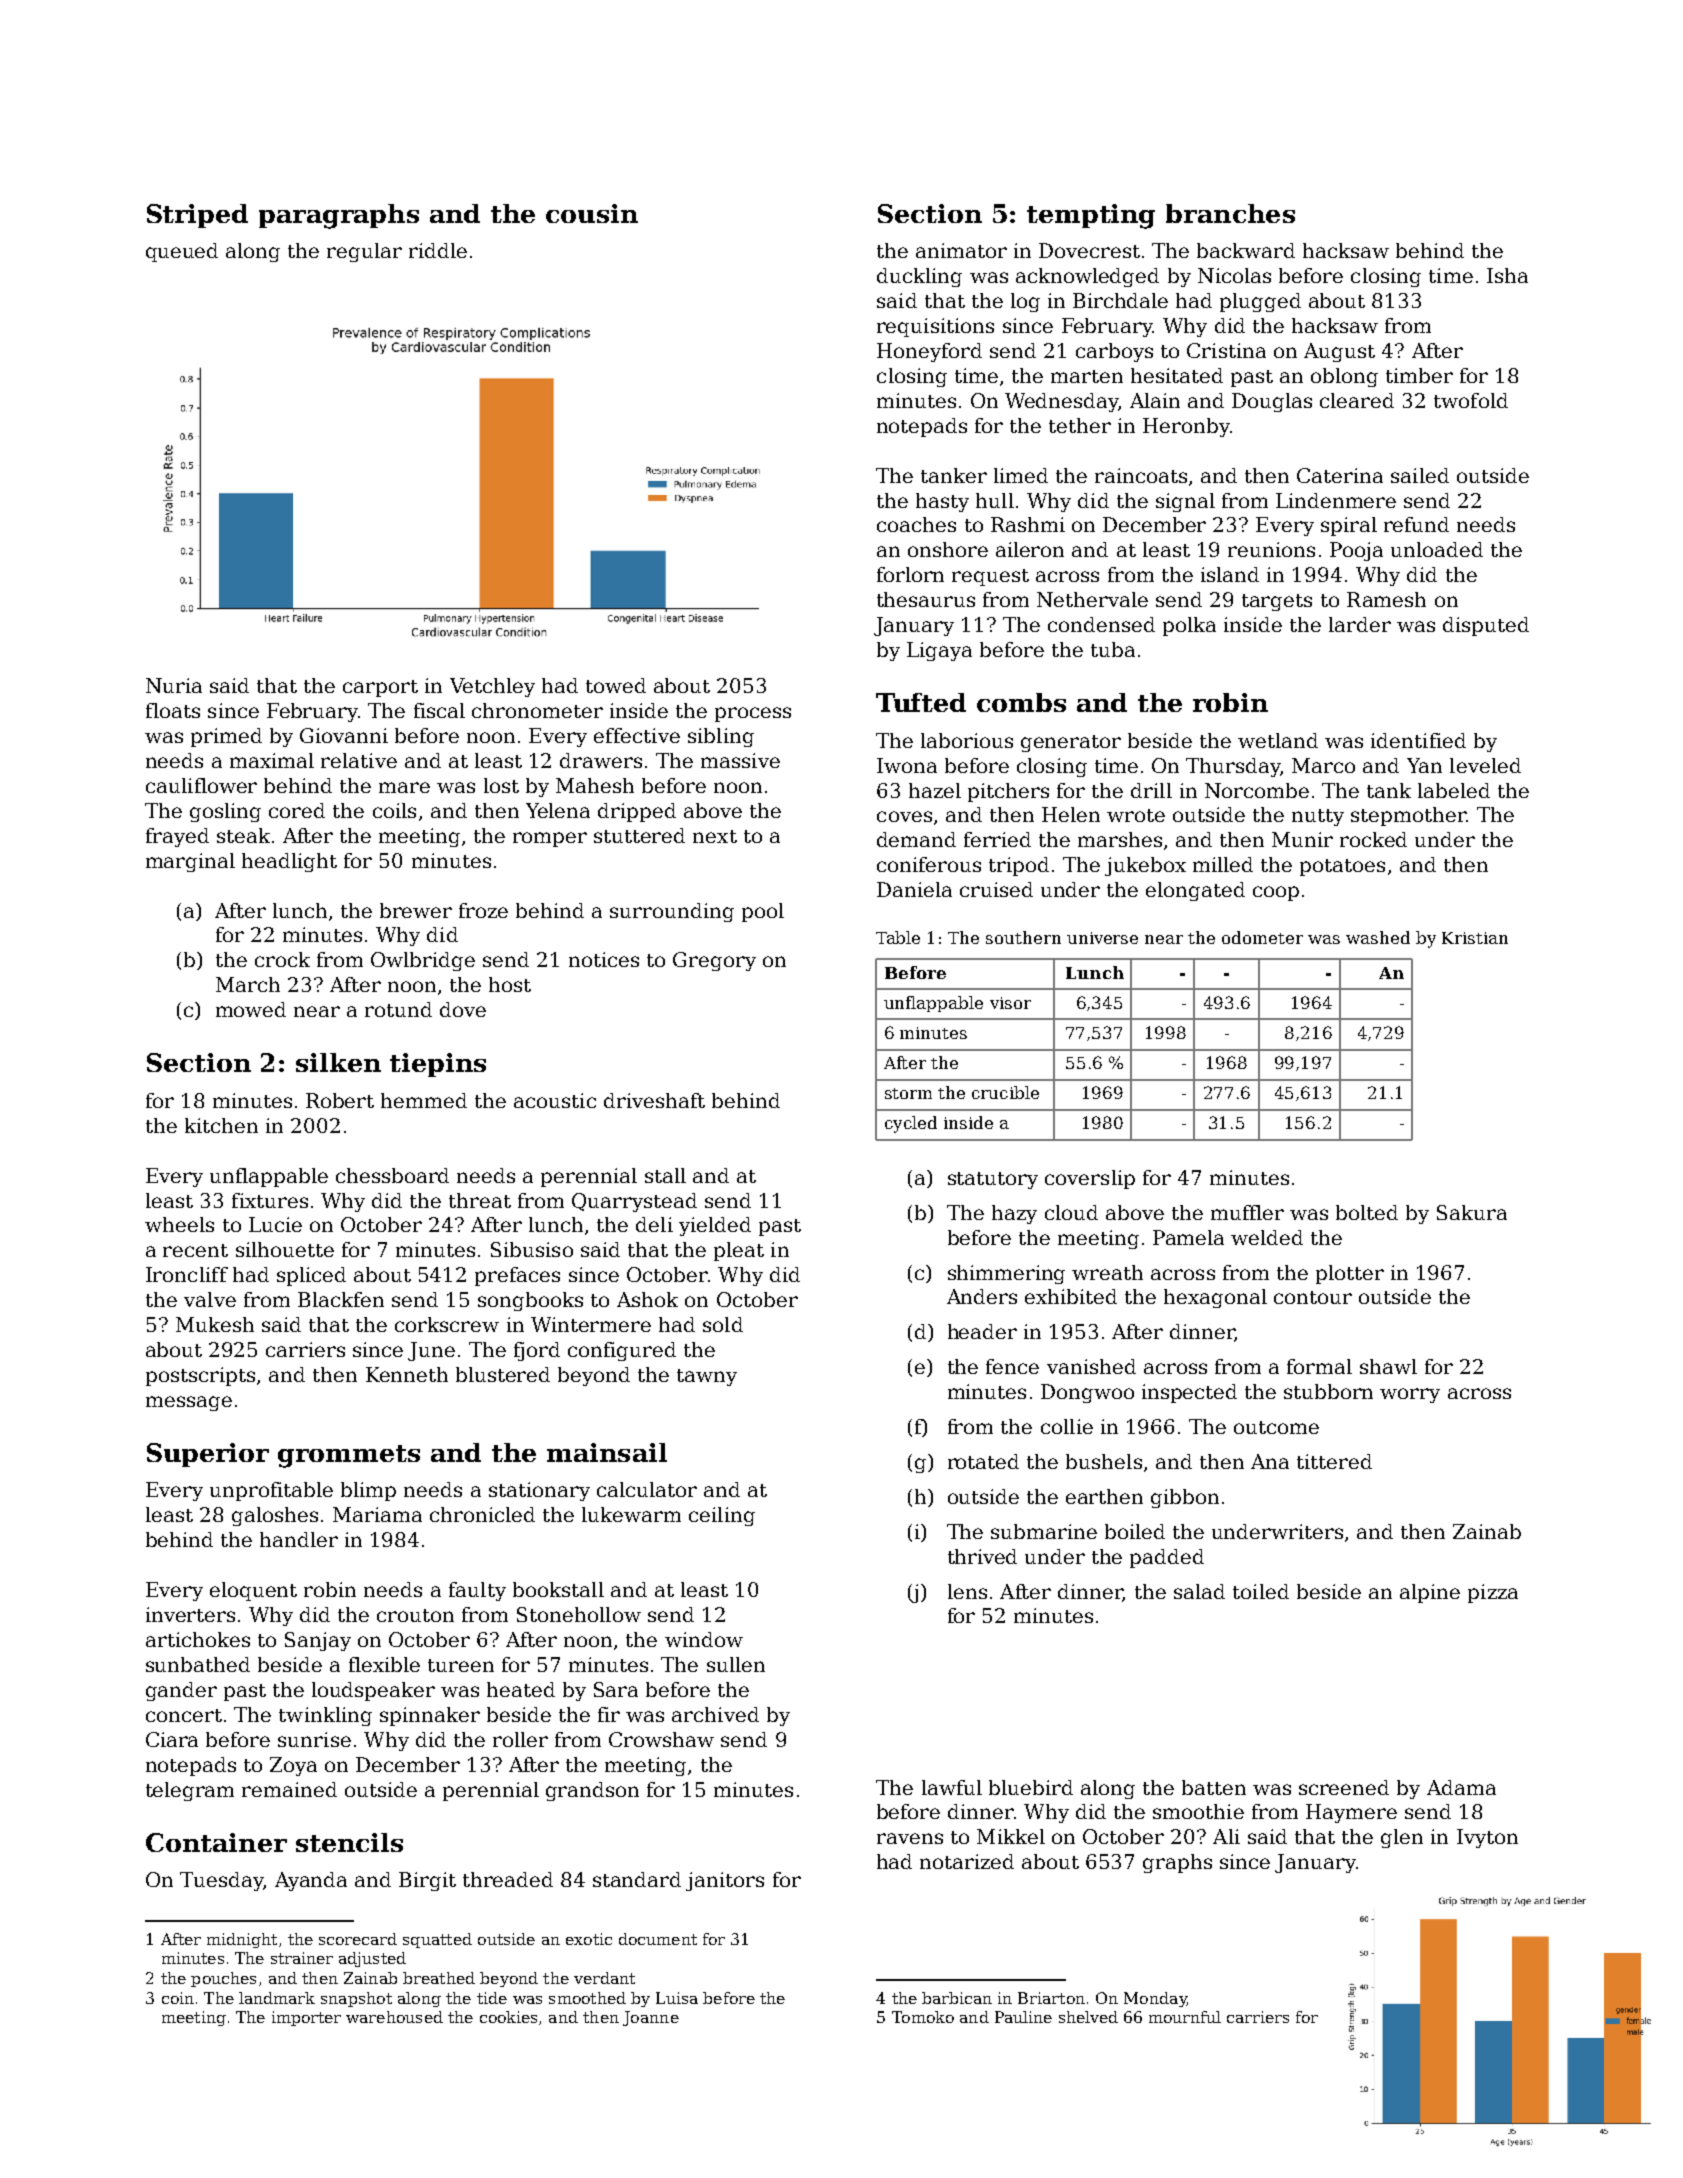 The image size is (1683, 2178). What do you see at coordinates (1185, 2017) in the screenshot?
I see `mournful` at bounding box center [1185, 2017].
